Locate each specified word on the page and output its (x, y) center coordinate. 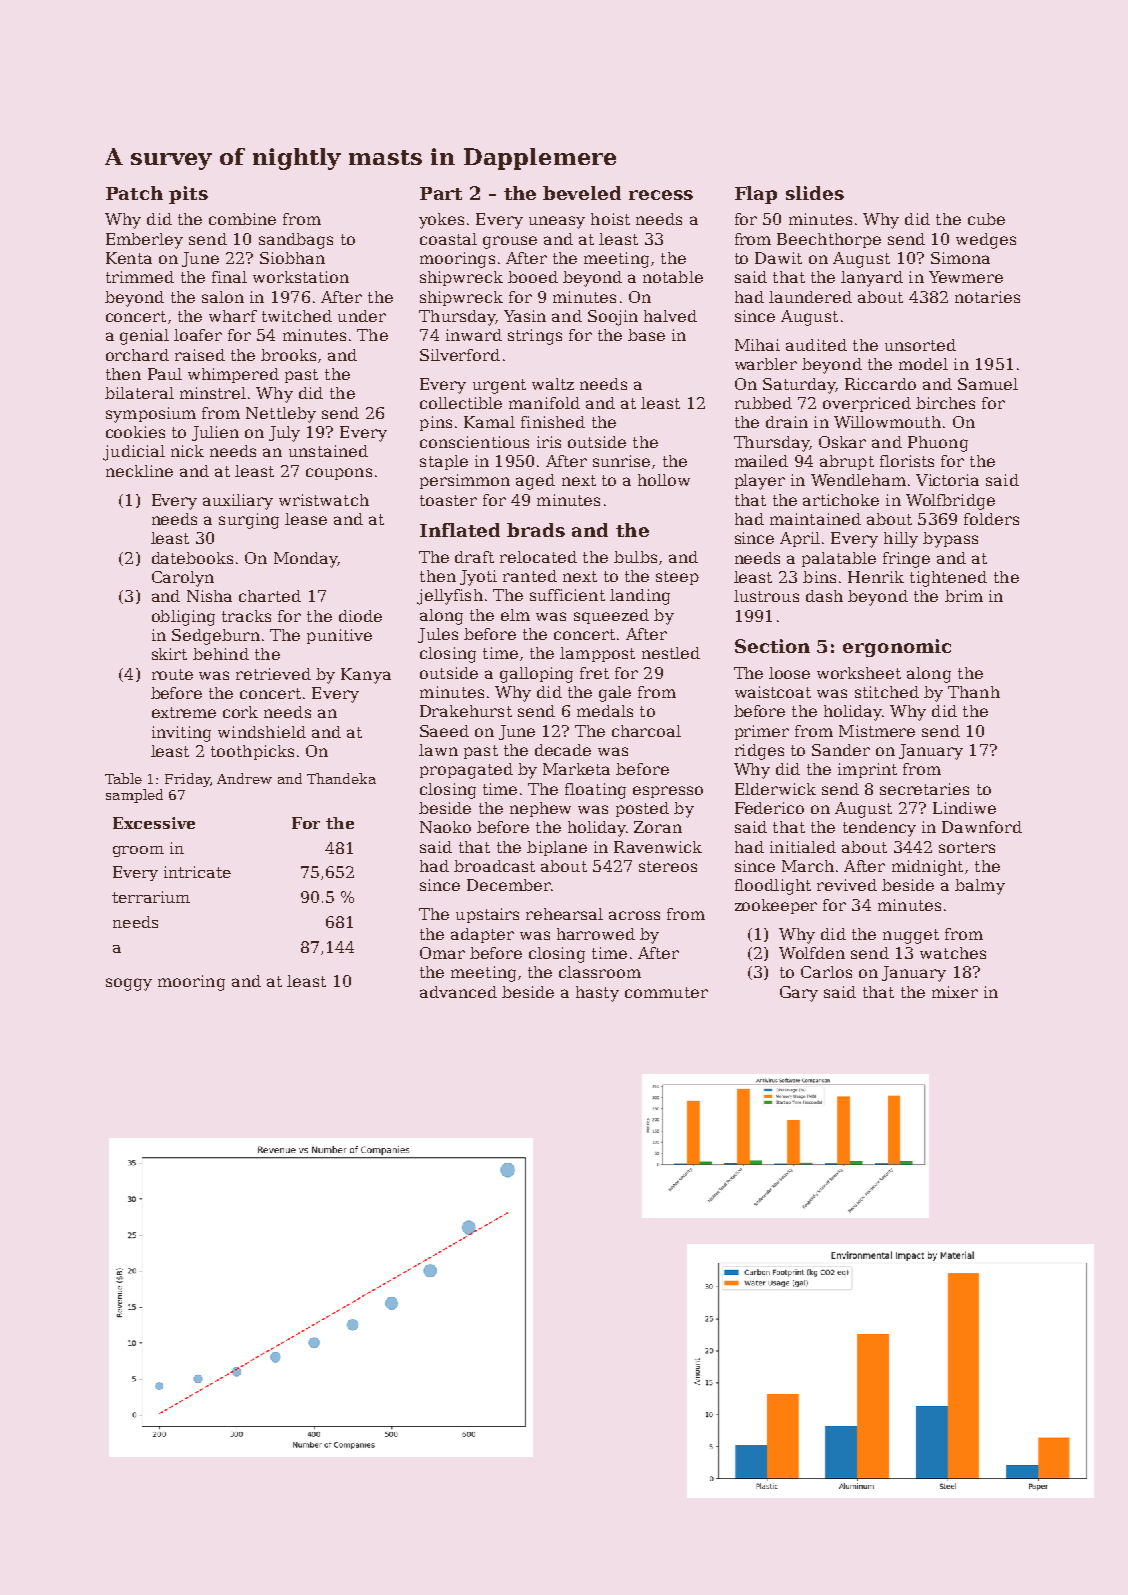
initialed (803, 847)
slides (815, 193)
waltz (553, 384)
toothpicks (252, 752)
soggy (129, 984)
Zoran (658, 827)
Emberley (144, 241)
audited (816, 345)
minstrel (213, 393)
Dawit (778, 258)
